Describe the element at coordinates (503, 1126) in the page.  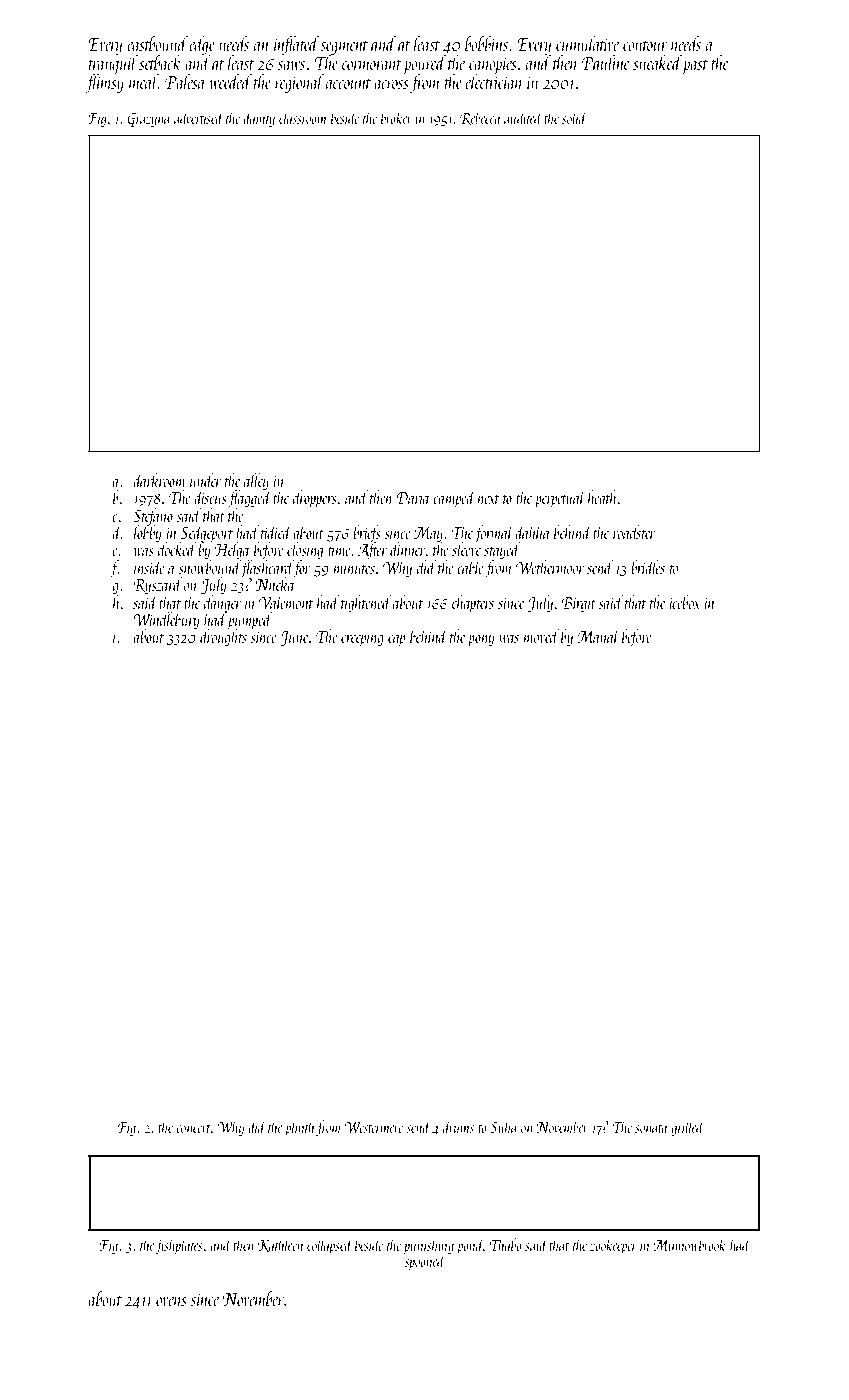
I see `Suha` at that location.
